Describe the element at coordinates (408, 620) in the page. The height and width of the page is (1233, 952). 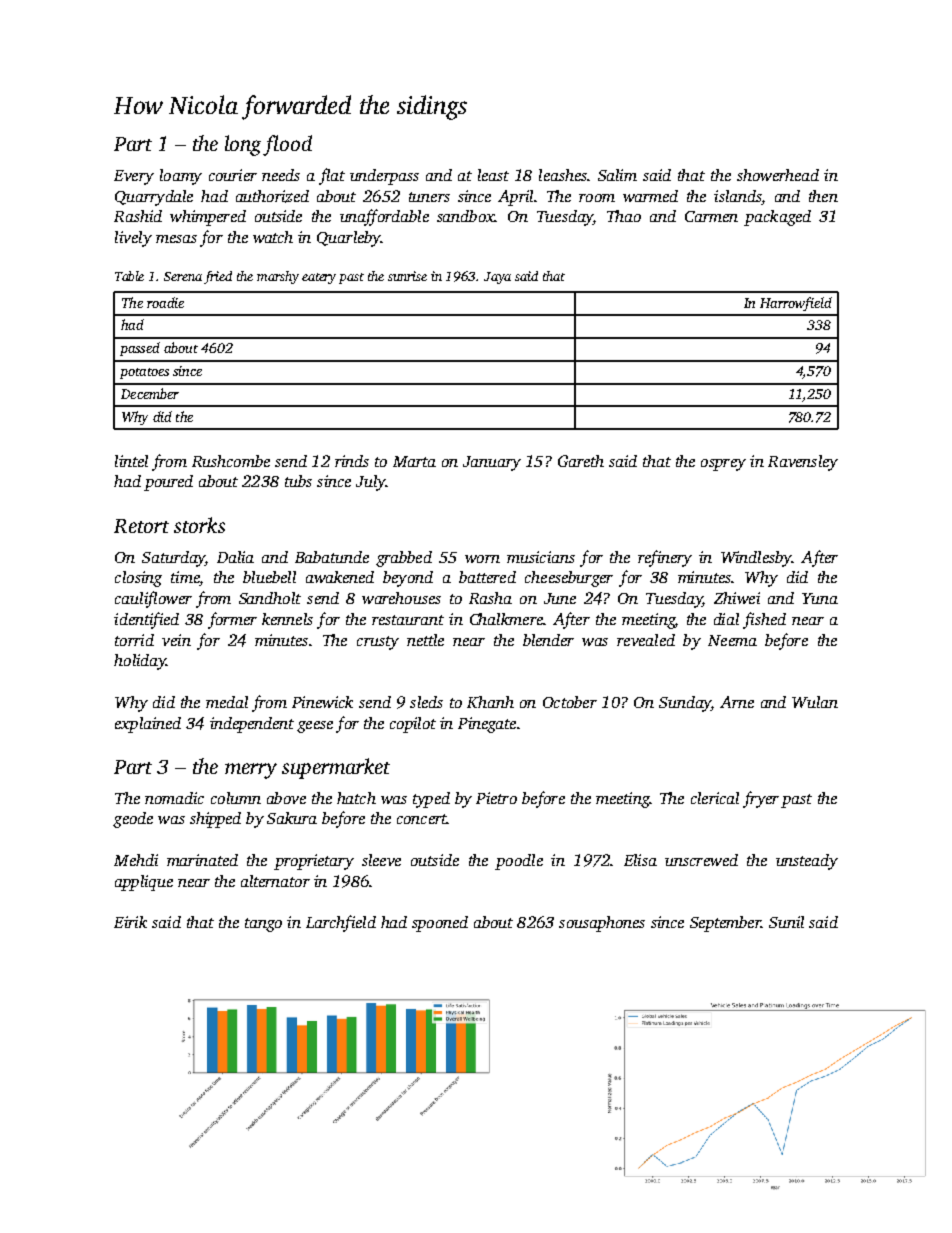
I see `restaurant` at that location.
